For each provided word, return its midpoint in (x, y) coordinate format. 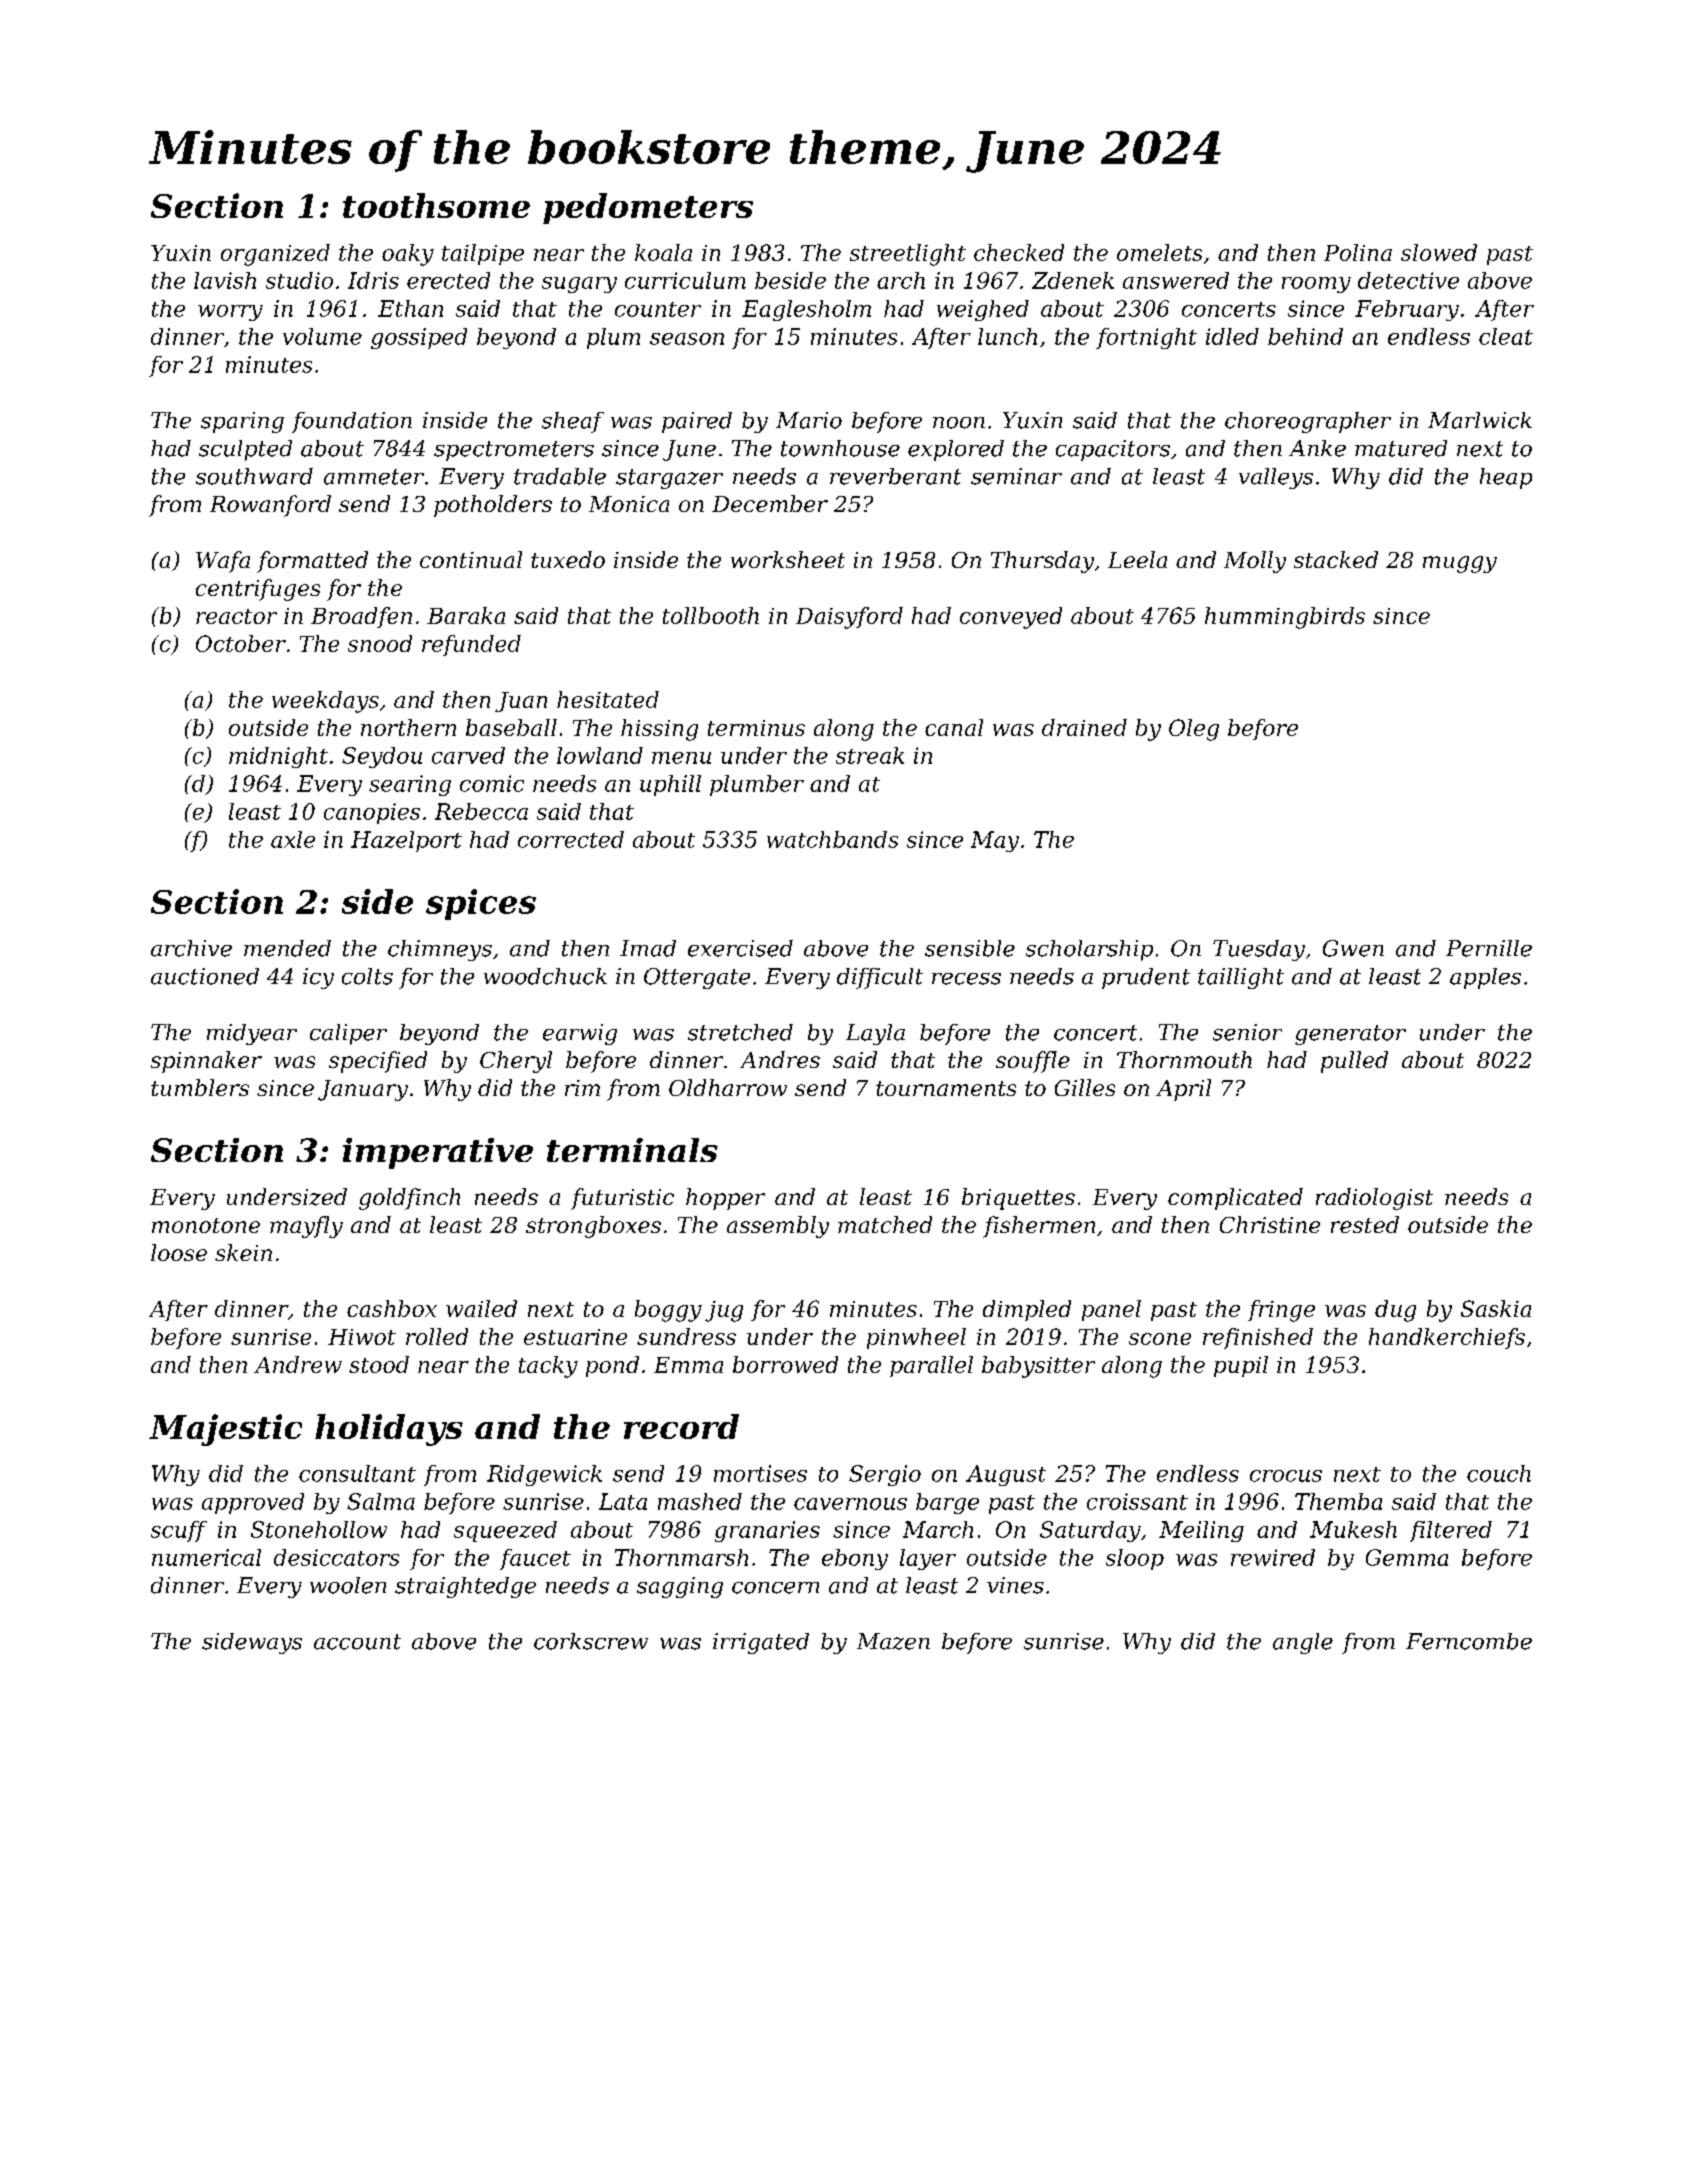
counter (658, 309)
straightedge (465, 1587)
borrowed (785, 1364)
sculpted (245, 450)
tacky (548, 1367)
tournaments (946, 1088)
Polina (1358, 252)
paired (697, 422)
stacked (1336, 559)
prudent (1146, 978)
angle (1303, 1643)
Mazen (893, 1641)
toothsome (436, 205)
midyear (252, 1034)
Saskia (1496, 1308)
